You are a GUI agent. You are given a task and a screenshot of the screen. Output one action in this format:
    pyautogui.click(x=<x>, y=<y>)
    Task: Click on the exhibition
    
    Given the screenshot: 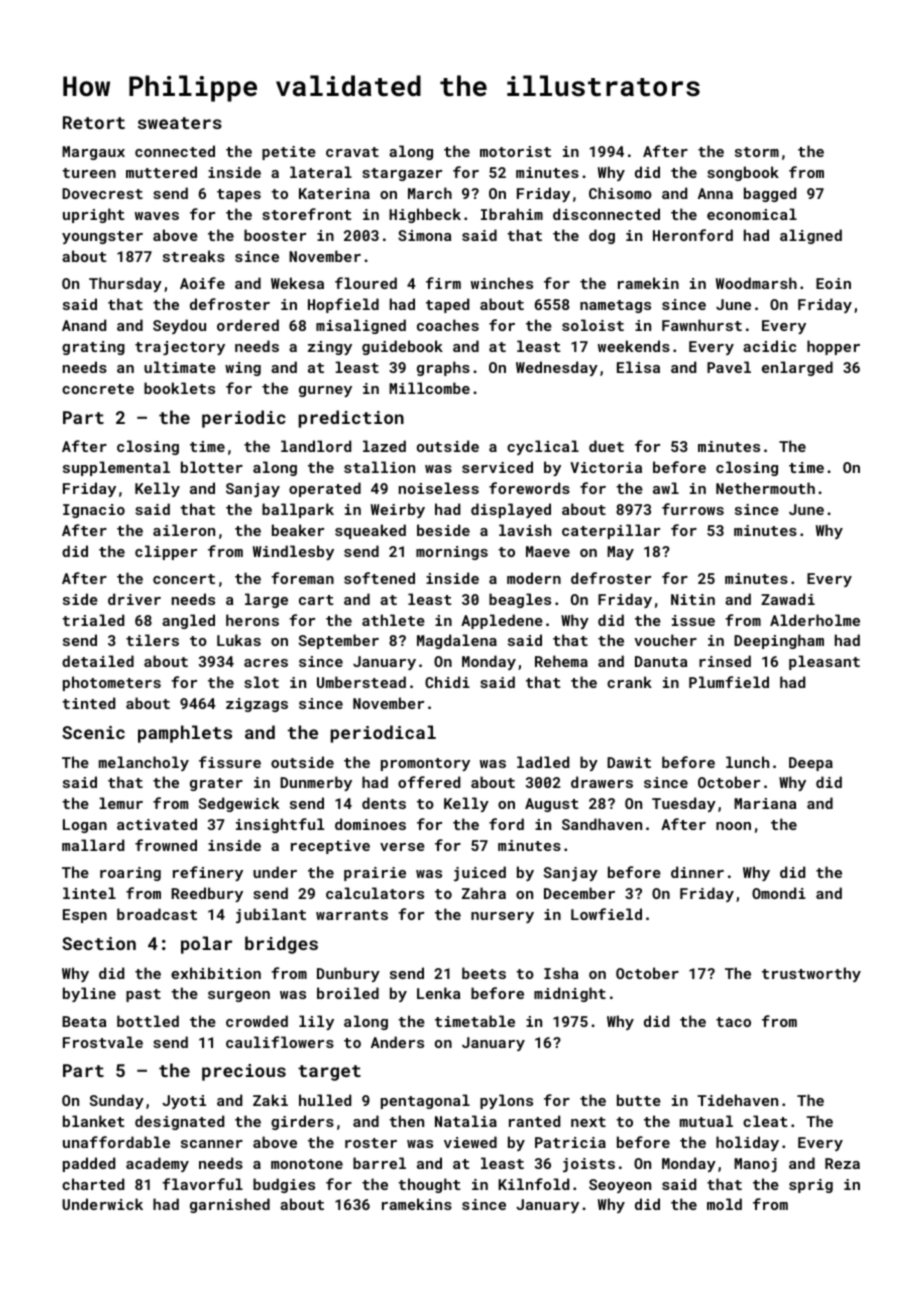 What is the action you would take?
    pyautogui.click(x=216, y=973)
